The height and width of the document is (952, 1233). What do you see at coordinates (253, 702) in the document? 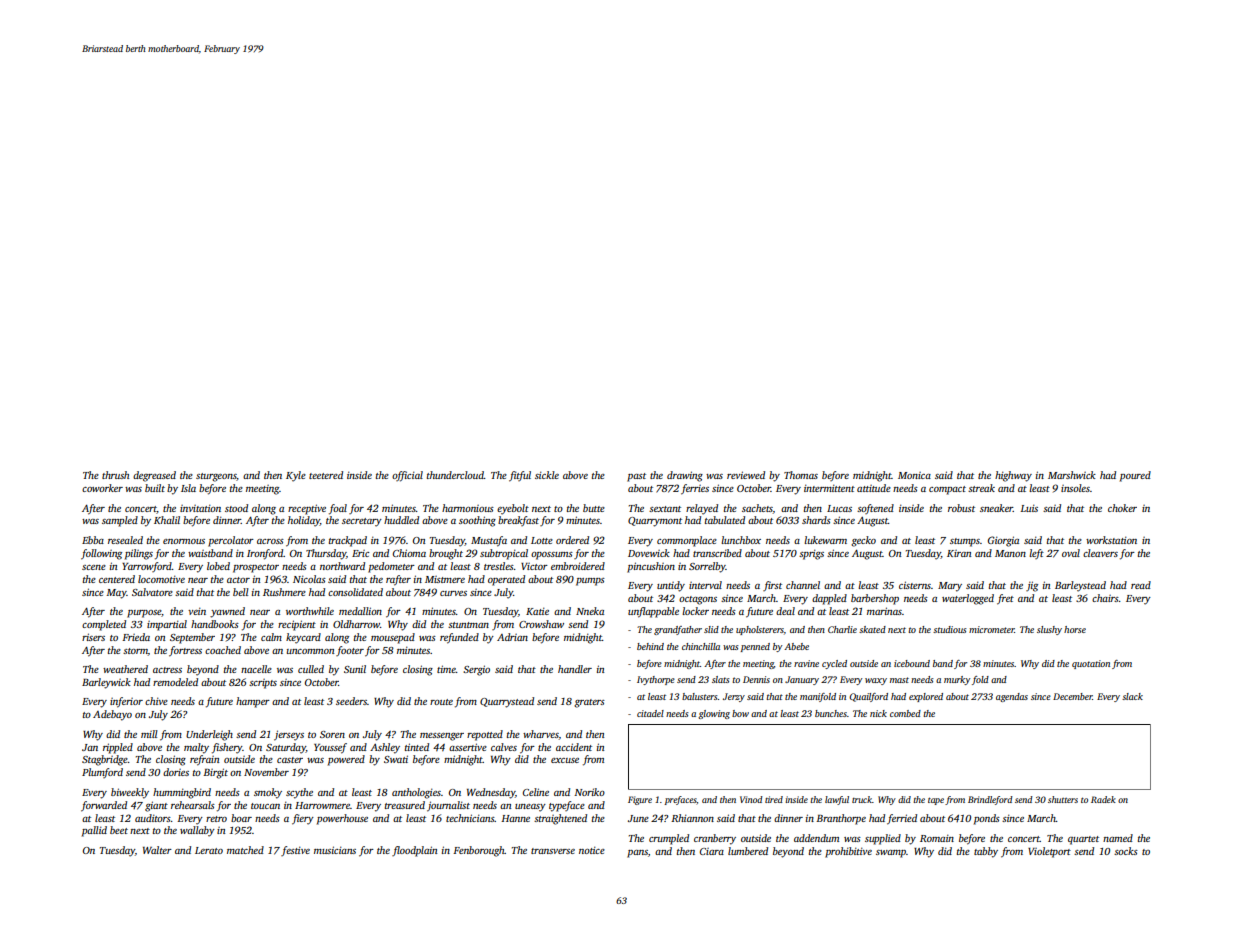
I see `hamper` at bounding box center [253, 702].
